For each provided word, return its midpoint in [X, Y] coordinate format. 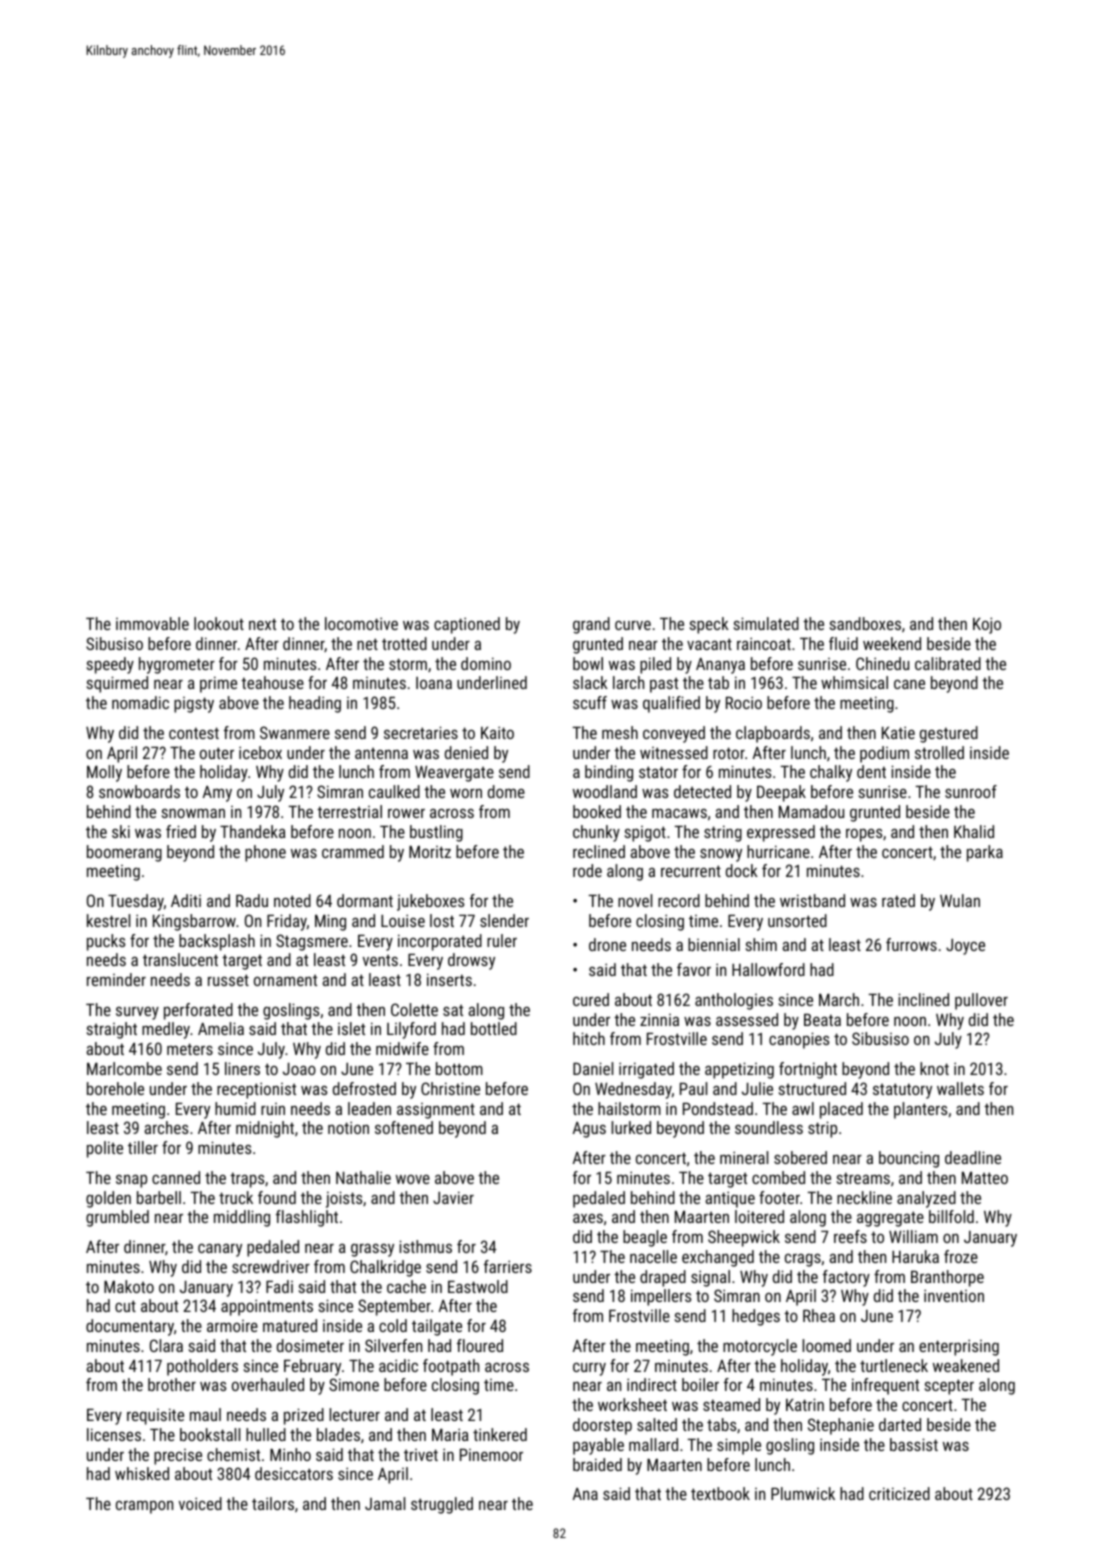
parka [985, 853]
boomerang [124, 853]
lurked [631, 1127]
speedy [110, 665]
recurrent [691, 871]
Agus [589, 1130]
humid [235, 1108]
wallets [960, 1088]
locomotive [361, 623]
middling [242, 1218]
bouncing [909, 1159]
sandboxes [865, 623]
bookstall [210, 1434]
